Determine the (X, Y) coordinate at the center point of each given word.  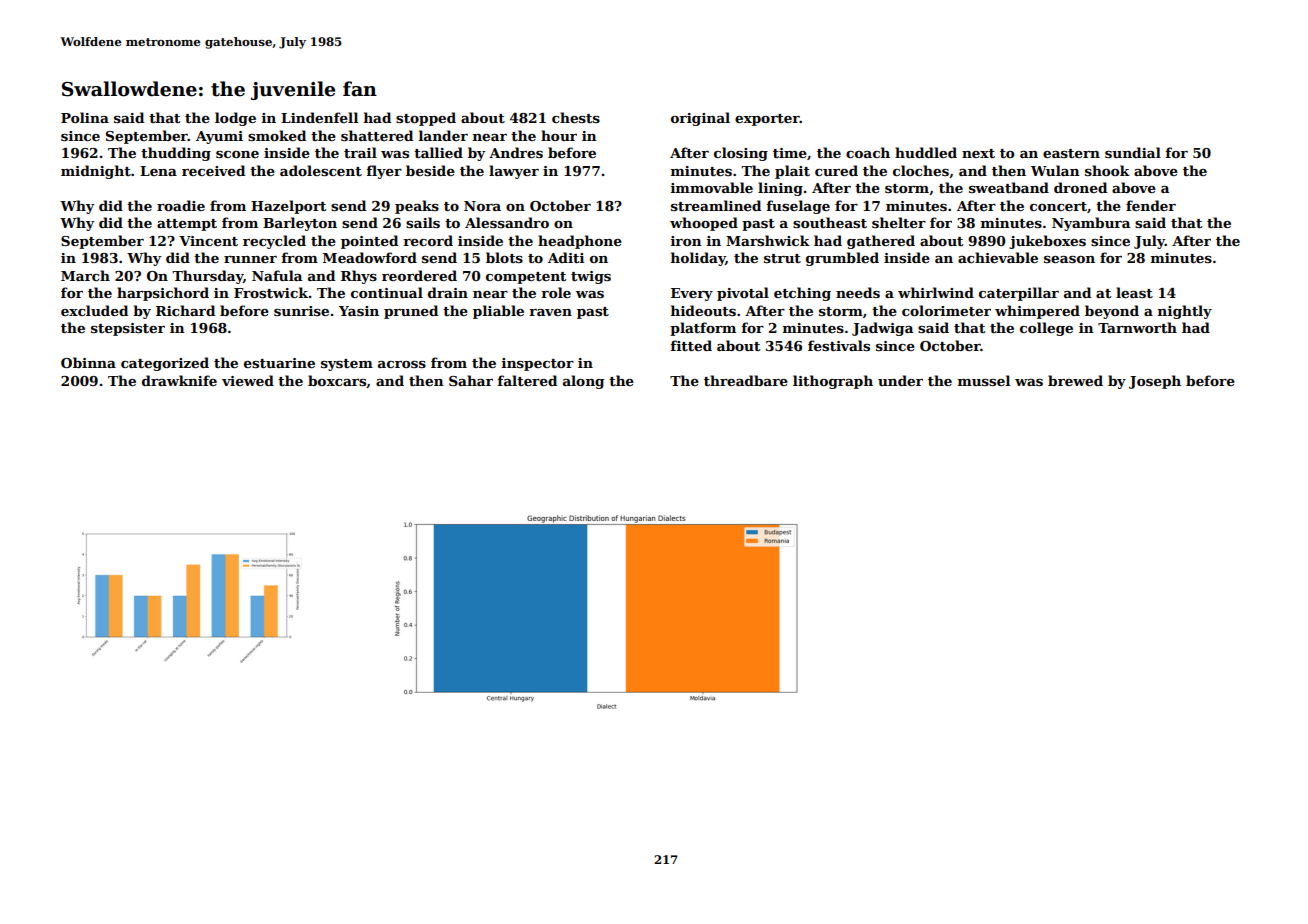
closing (741, 154)
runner (250, 259)
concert (1058, 206)
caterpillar (1019, 294)
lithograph (833, 382)
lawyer (514, 172)
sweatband (1009, 187)
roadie (181, 205)
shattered (377, 135)
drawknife (179, 380)
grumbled (842, 259)
